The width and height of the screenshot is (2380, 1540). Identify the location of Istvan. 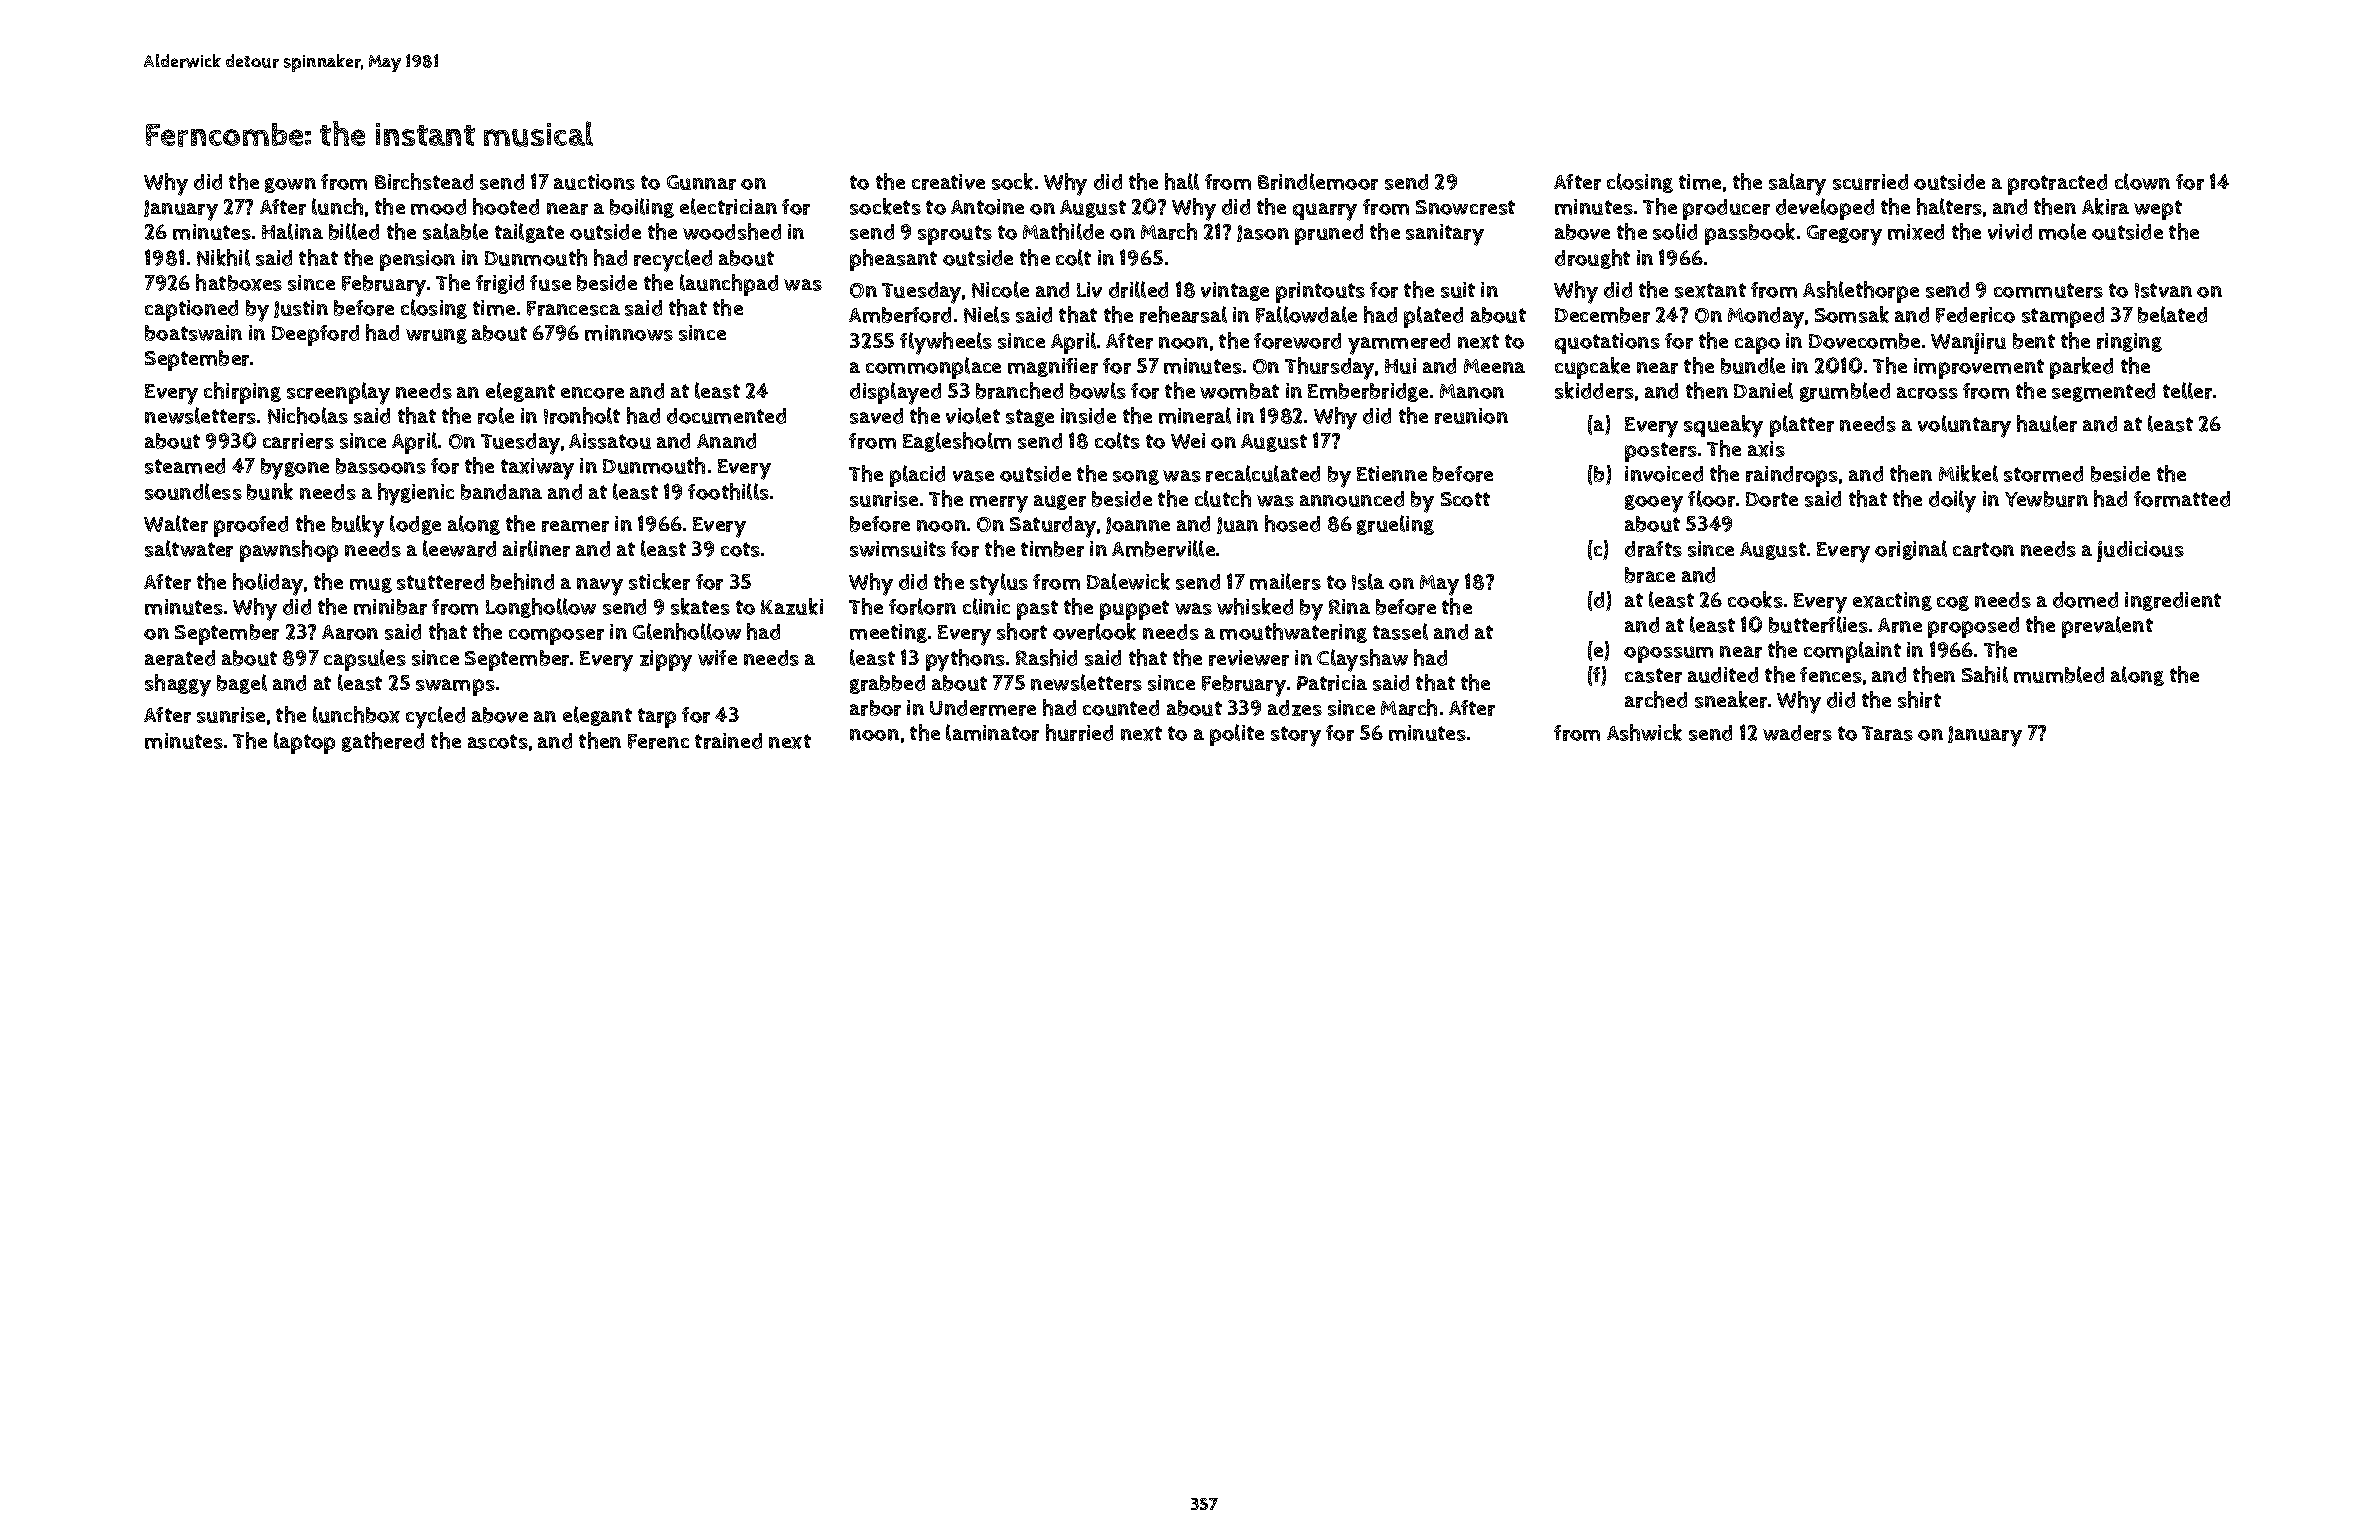
(2163, 290).
